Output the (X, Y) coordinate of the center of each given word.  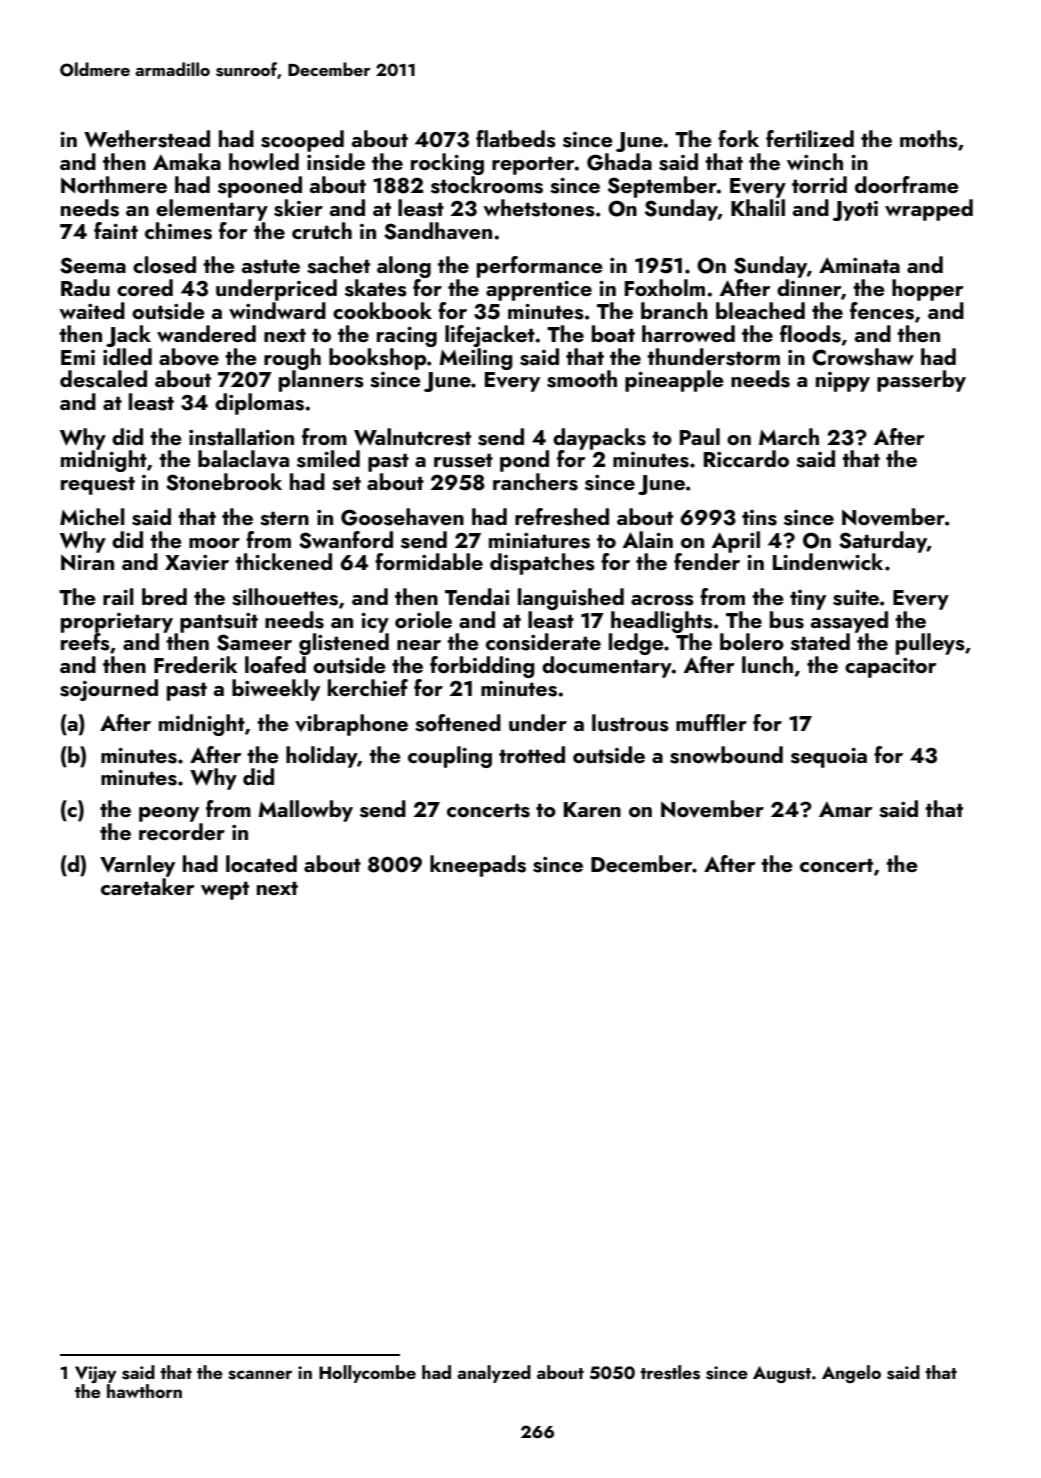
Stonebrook (224, 482)
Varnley (137, 866)
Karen (592, 809)
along (404, 267)
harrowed (688, 333)
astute (271, 266)
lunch (767, 664)
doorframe (907, 184)
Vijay (95, 1374)
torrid (819, 184)
